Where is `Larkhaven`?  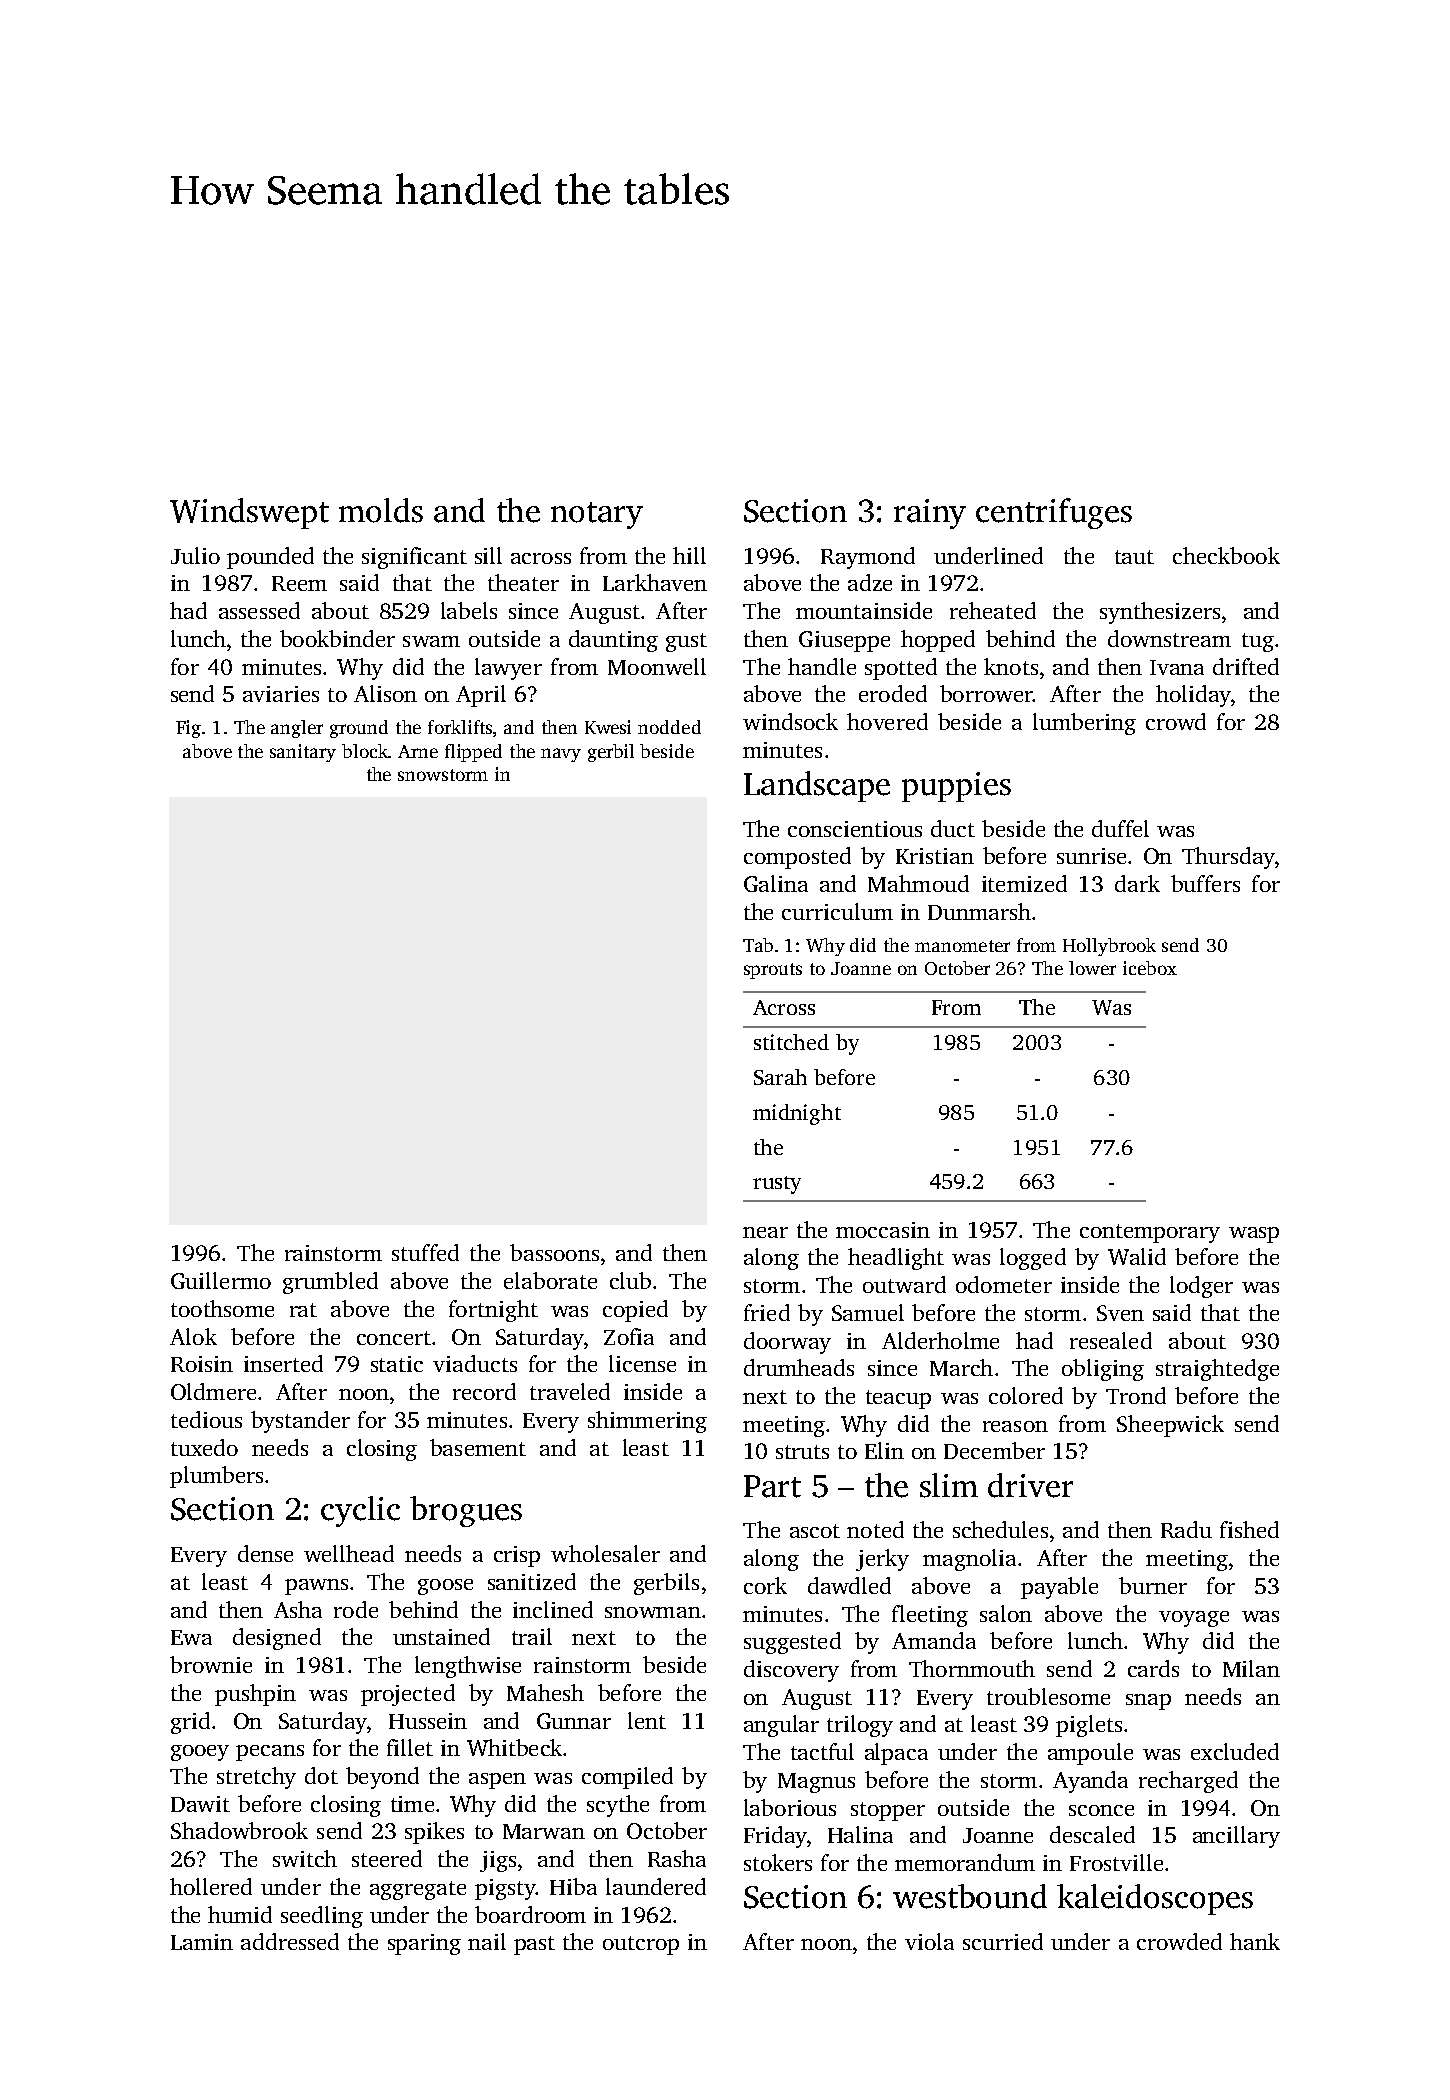
Larkhaven is located at coordinates (655, 582).
